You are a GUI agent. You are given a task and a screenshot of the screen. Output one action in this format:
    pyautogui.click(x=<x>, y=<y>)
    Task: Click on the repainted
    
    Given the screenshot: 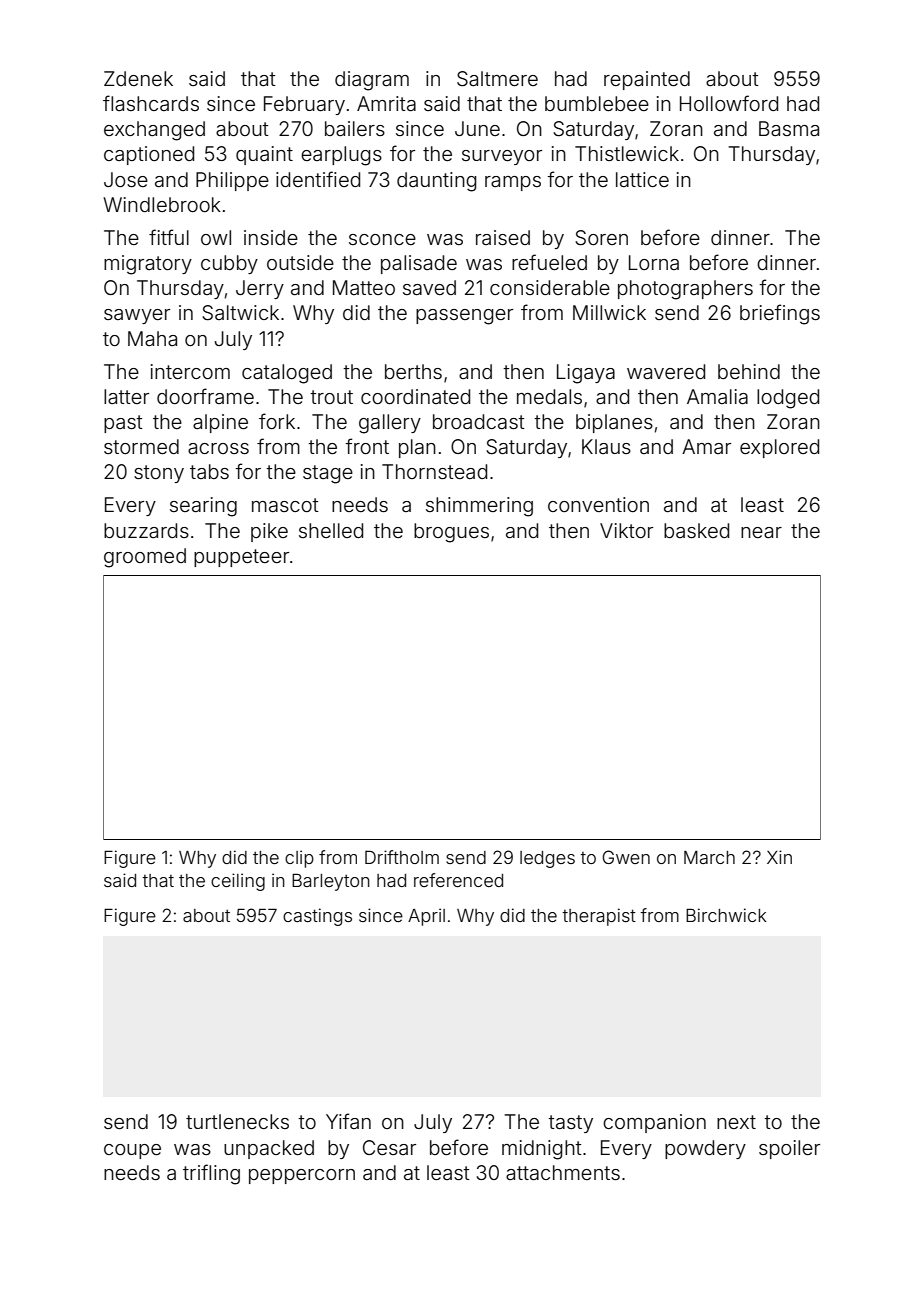 What is the action you would take?
    pyautogui.click(x=647, y=80)
